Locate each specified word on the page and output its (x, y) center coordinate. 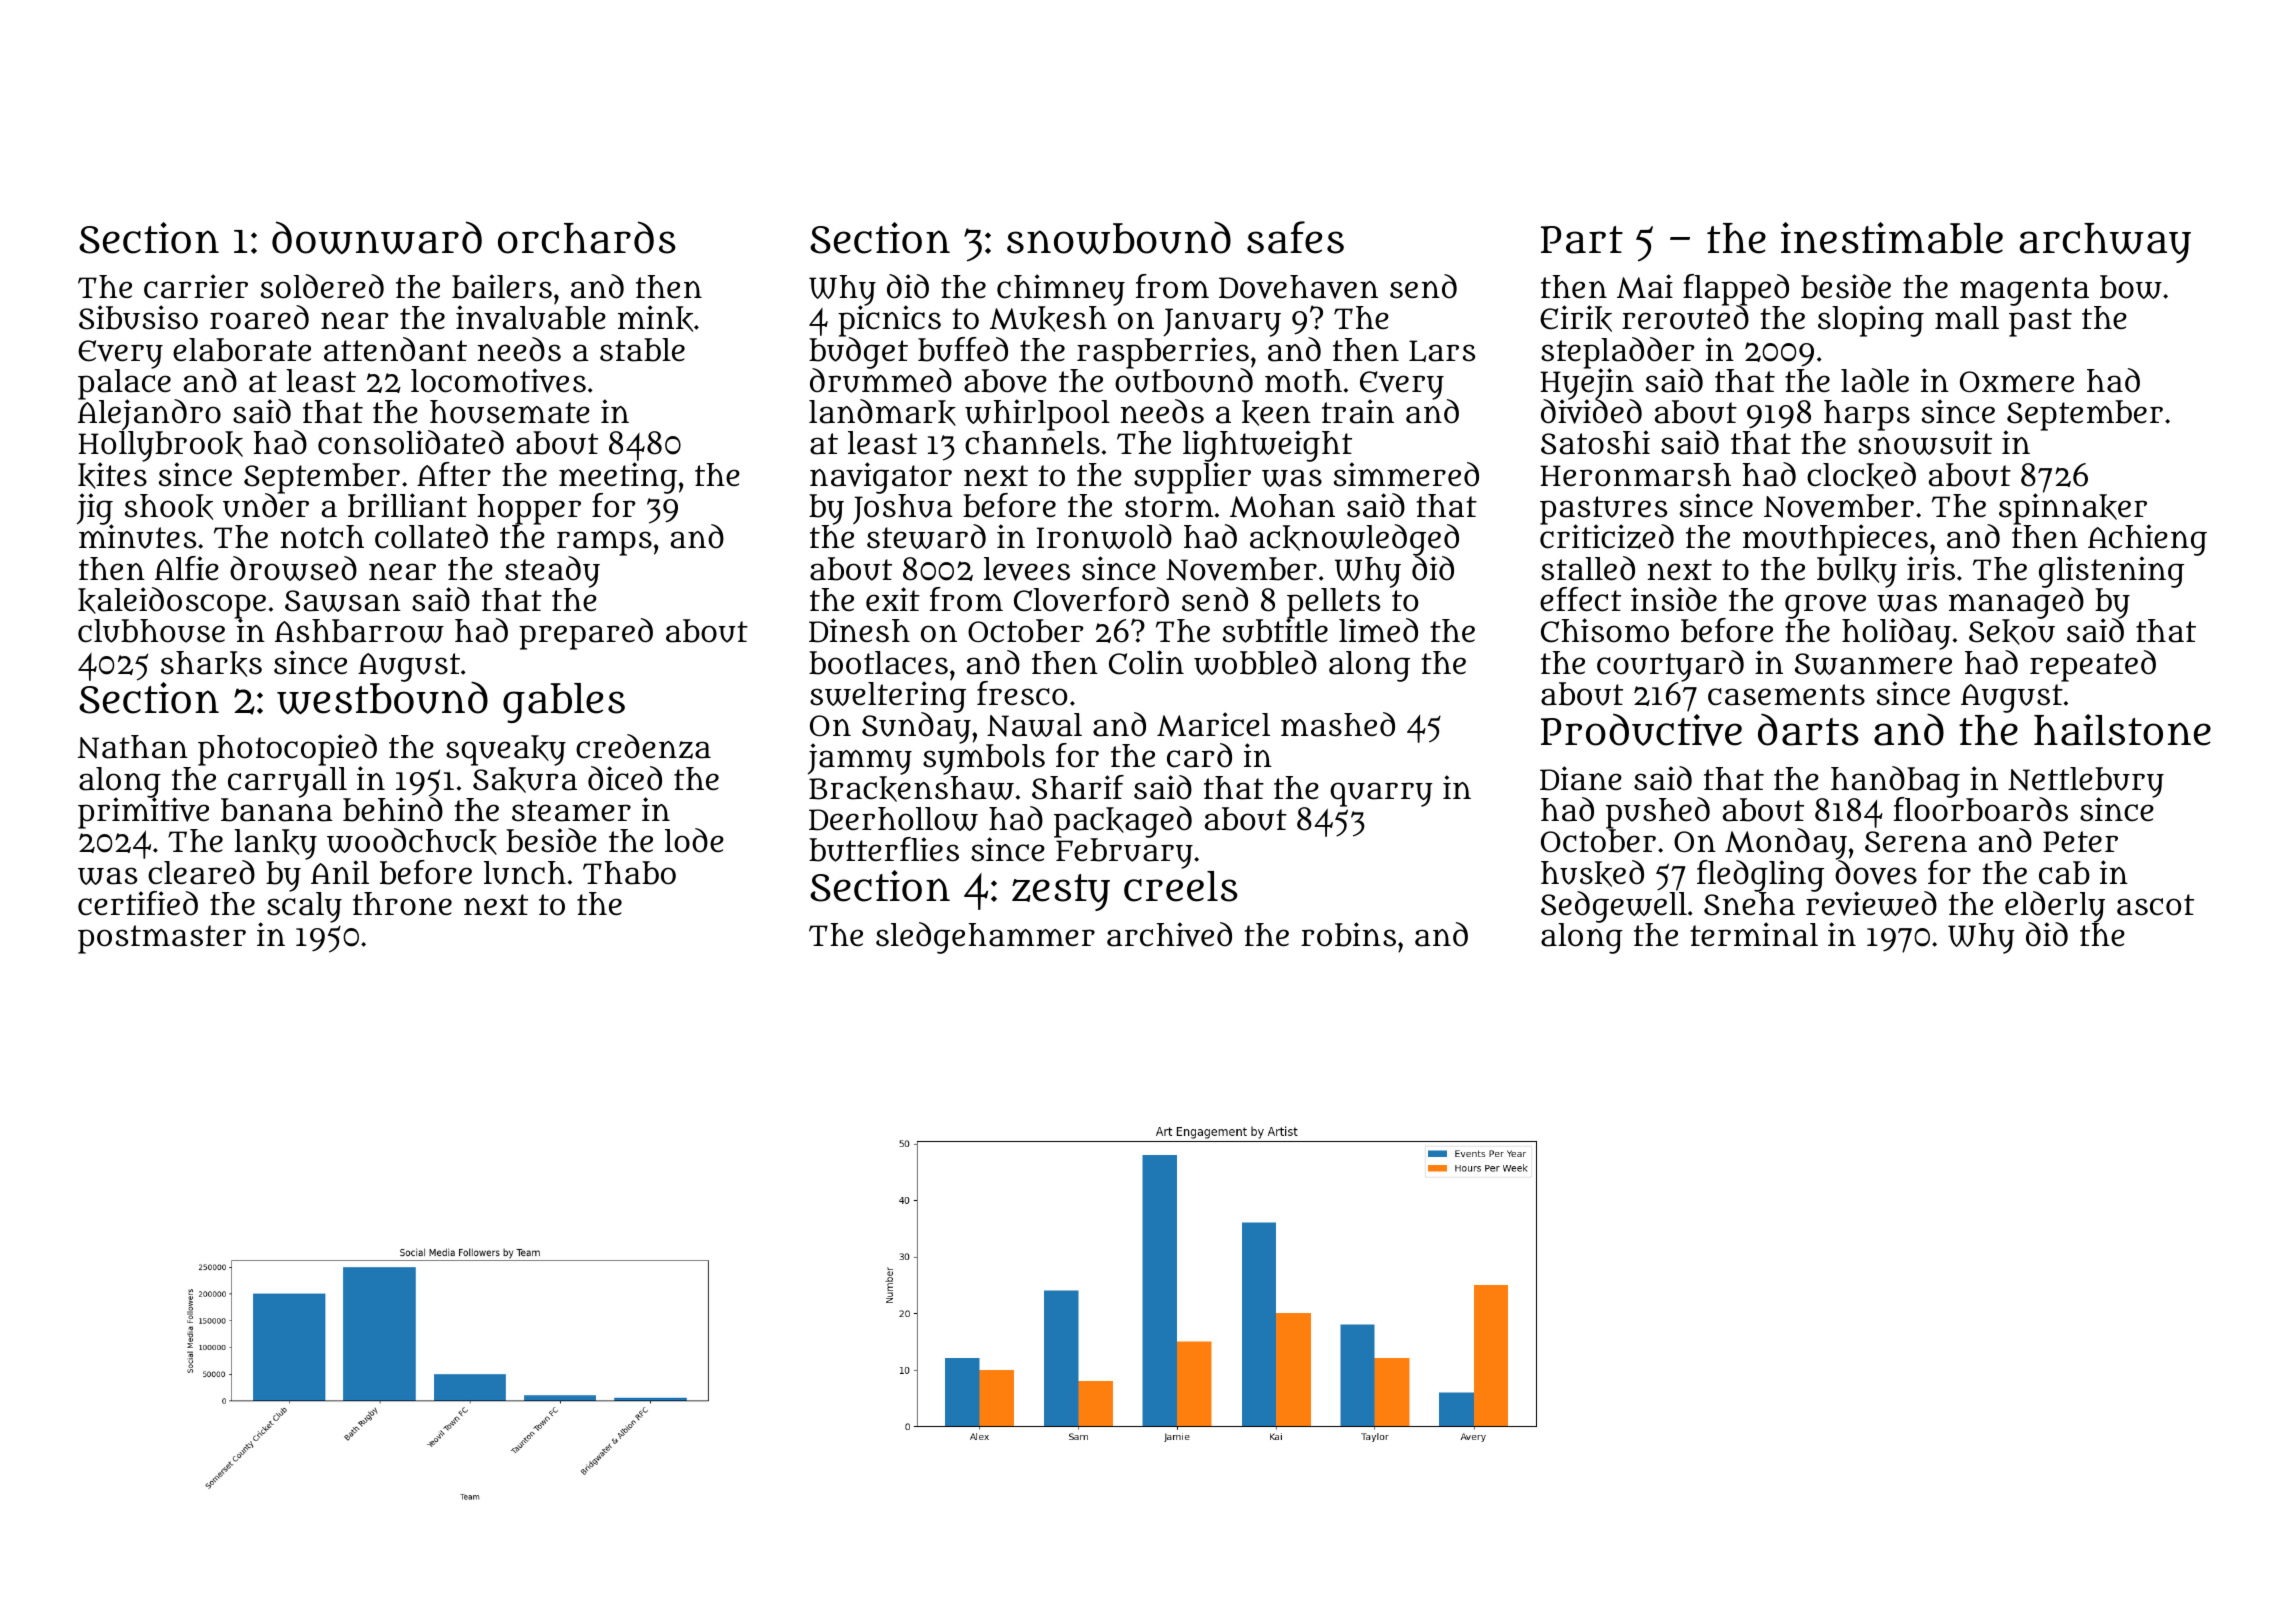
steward (926, 536)
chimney (1061, 290)
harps (1867, 415)
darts (1808, 729)
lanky (275, 844)
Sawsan (343, 601)
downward (377, 237)
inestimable (1892, 238)
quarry (1381, 794)
